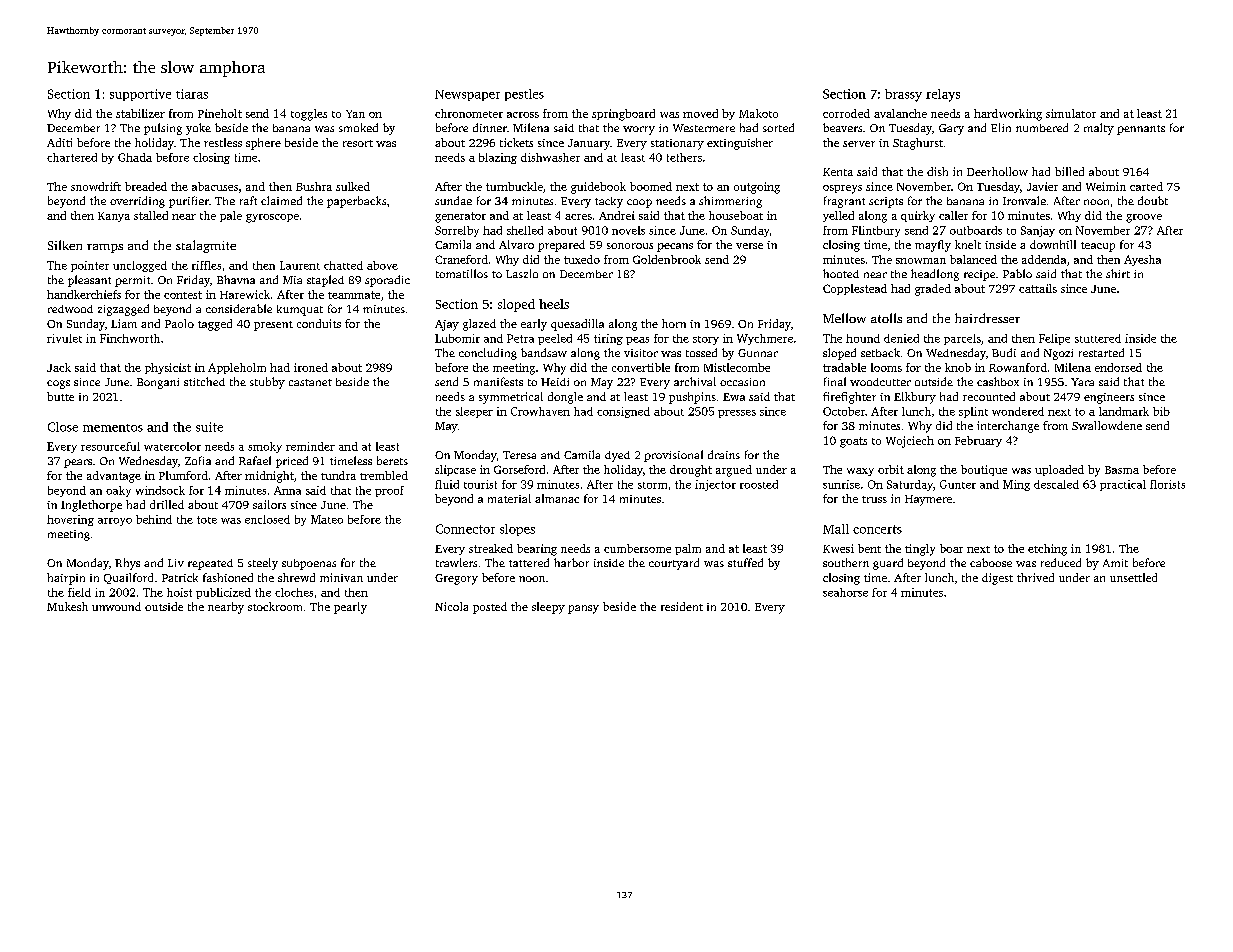  What do you see at coordinates (1004, 352) in the page?
I see `Budi` at bounding box center [1004, 352].
